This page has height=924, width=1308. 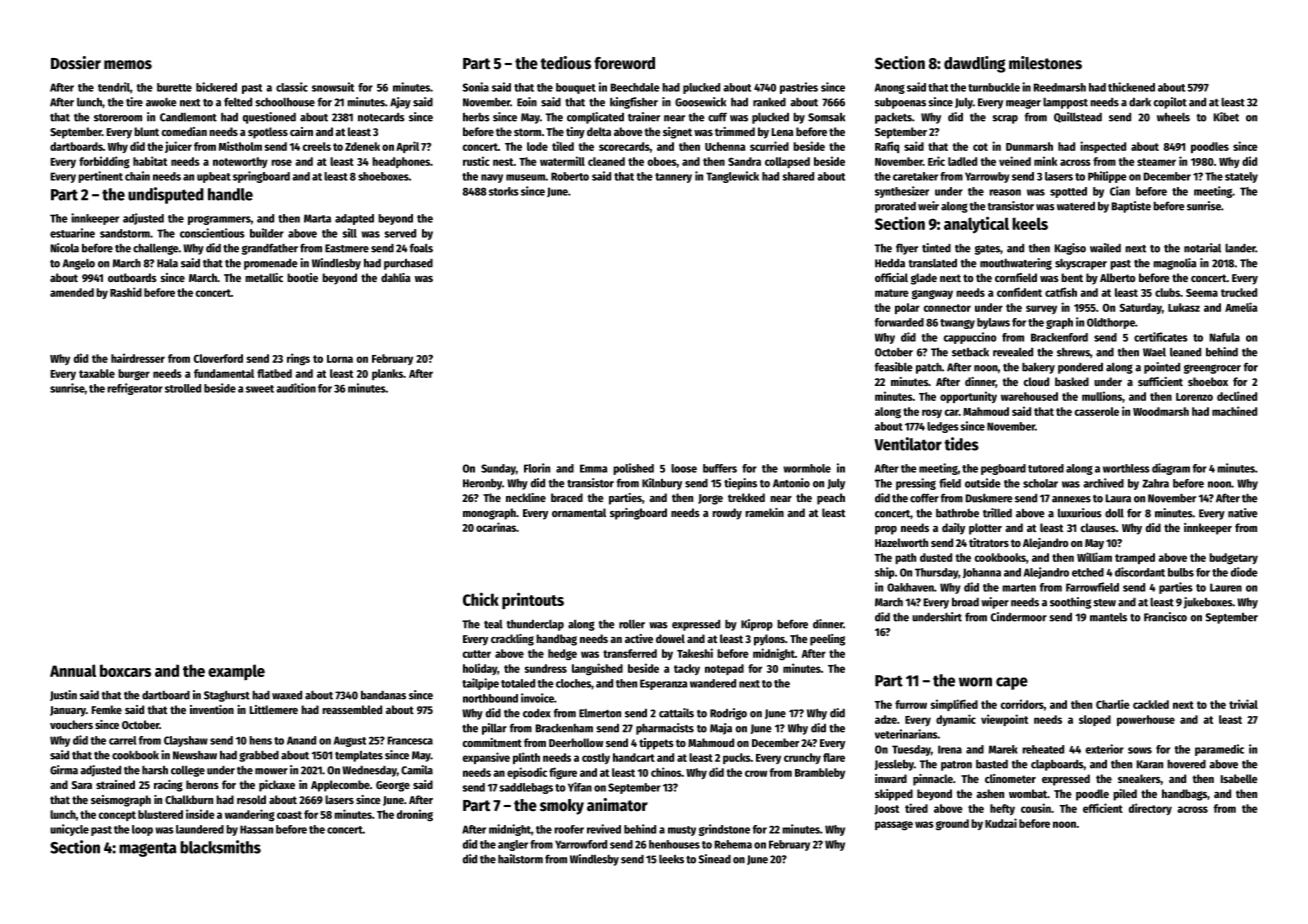 What do you see at coordinates (1243, 704) in the page?
I see `trivial` at bounding box center [1243, 704].
